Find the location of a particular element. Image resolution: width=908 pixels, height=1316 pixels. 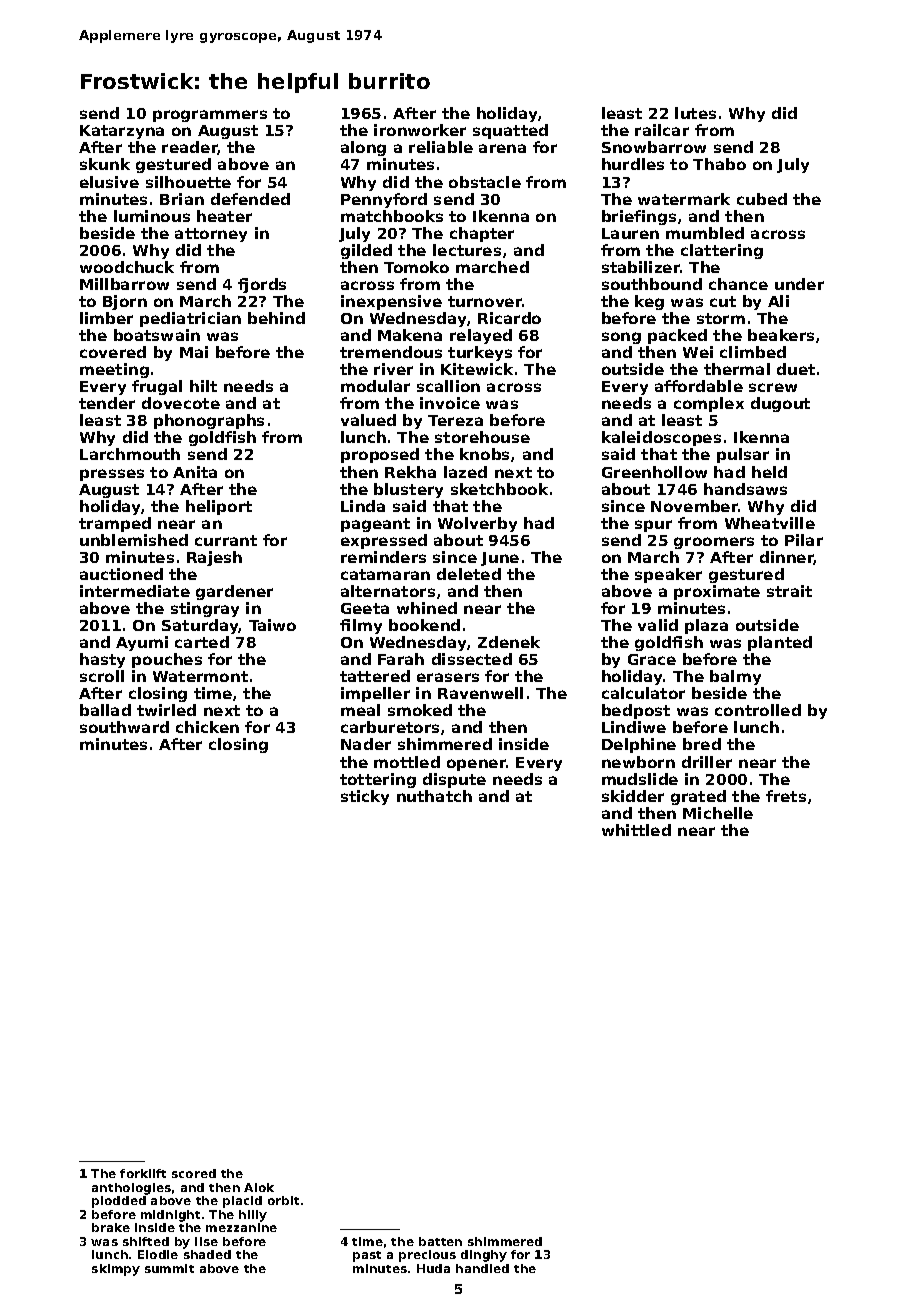

Wolverby is located at coordinates (477, 524).
